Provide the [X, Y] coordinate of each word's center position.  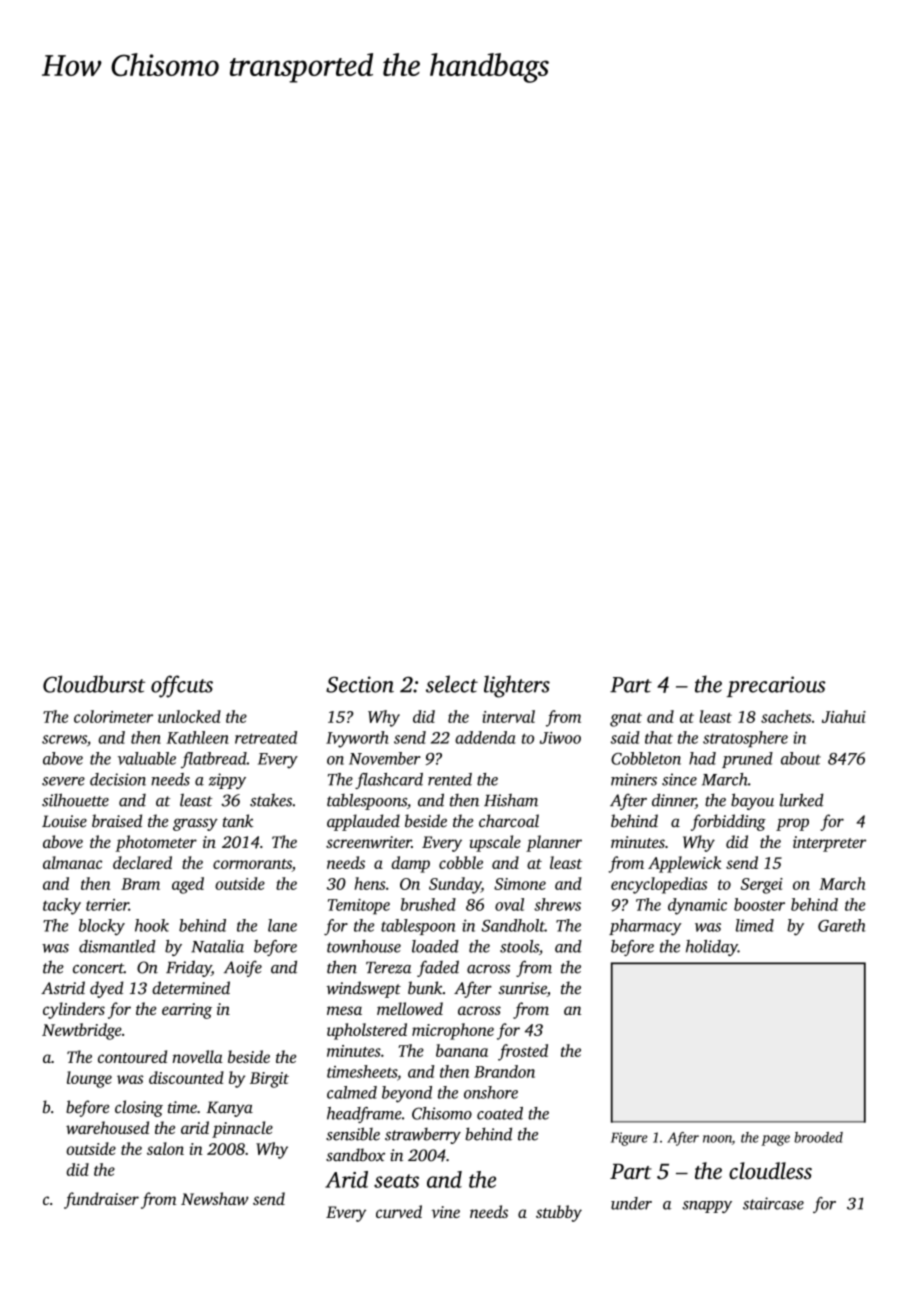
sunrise [523, 989]
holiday [712, 948]
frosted [523, 1052]
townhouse [364, 946]
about [801, 758]
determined [191, 988]
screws [64, 739]
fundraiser [101, 1200]
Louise [64, 821]
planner [554, 843]
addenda [485, 737]
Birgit [269, 1080]
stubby [559, 1213]
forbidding [728, 822]
